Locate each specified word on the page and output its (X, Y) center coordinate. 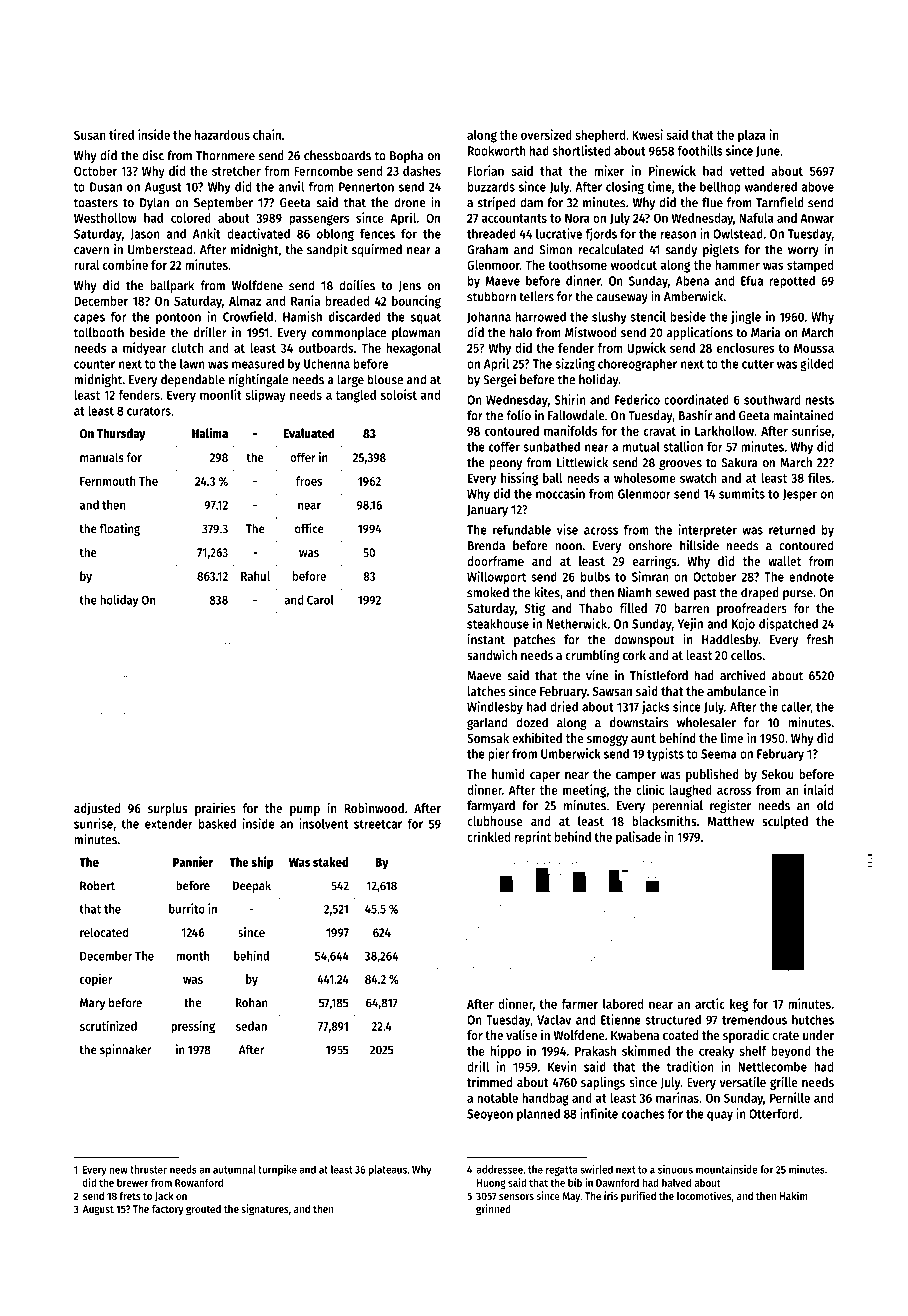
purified (638, 1197)
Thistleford (659, 675)
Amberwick (693, 296)
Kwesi (647, 134)
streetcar (378, 824)
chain (267, 134)
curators (149, 411)
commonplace (349, 333)
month (193, 956)
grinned (493, 1210)
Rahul (255, 576)
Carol (320, 600)
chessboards (337, 155)
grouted (203, 1210)
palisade (638, 838)
